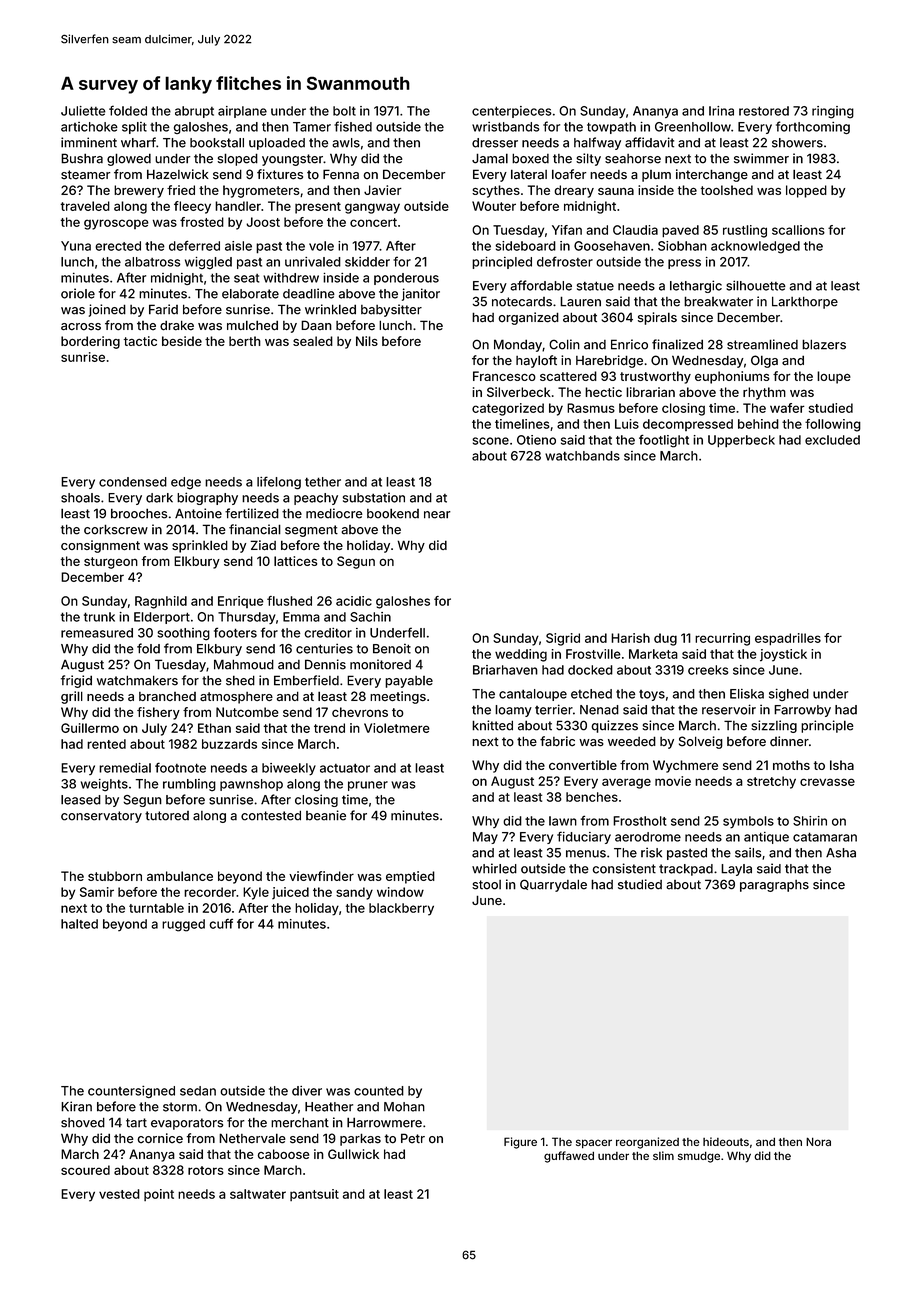  Describe the element at coordinates (238, 246) in the image. I see `aisle` at that location.
